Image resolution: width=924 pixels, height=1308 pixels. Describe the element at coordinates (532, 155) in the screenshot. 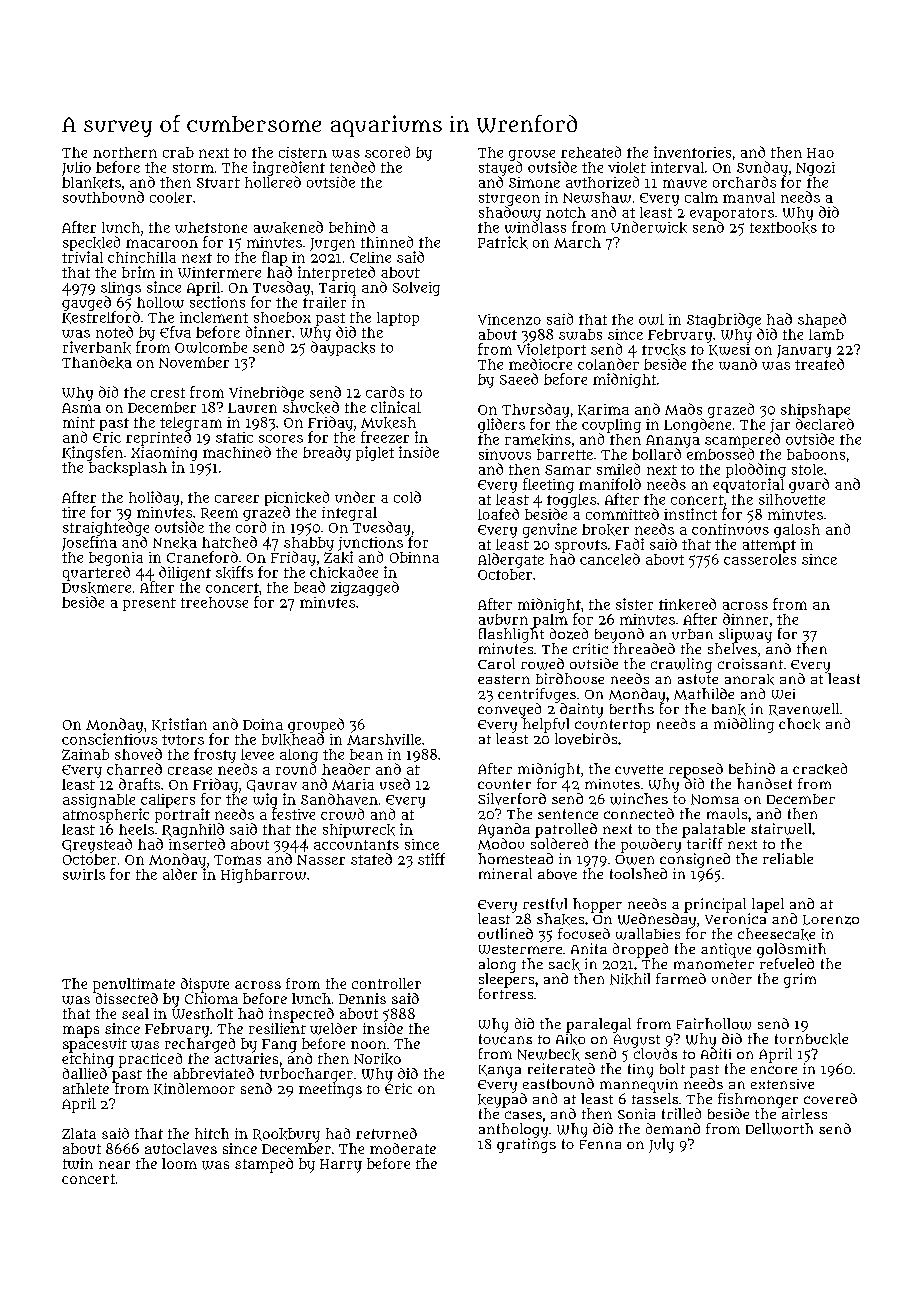

I see `grouse` at that location.
